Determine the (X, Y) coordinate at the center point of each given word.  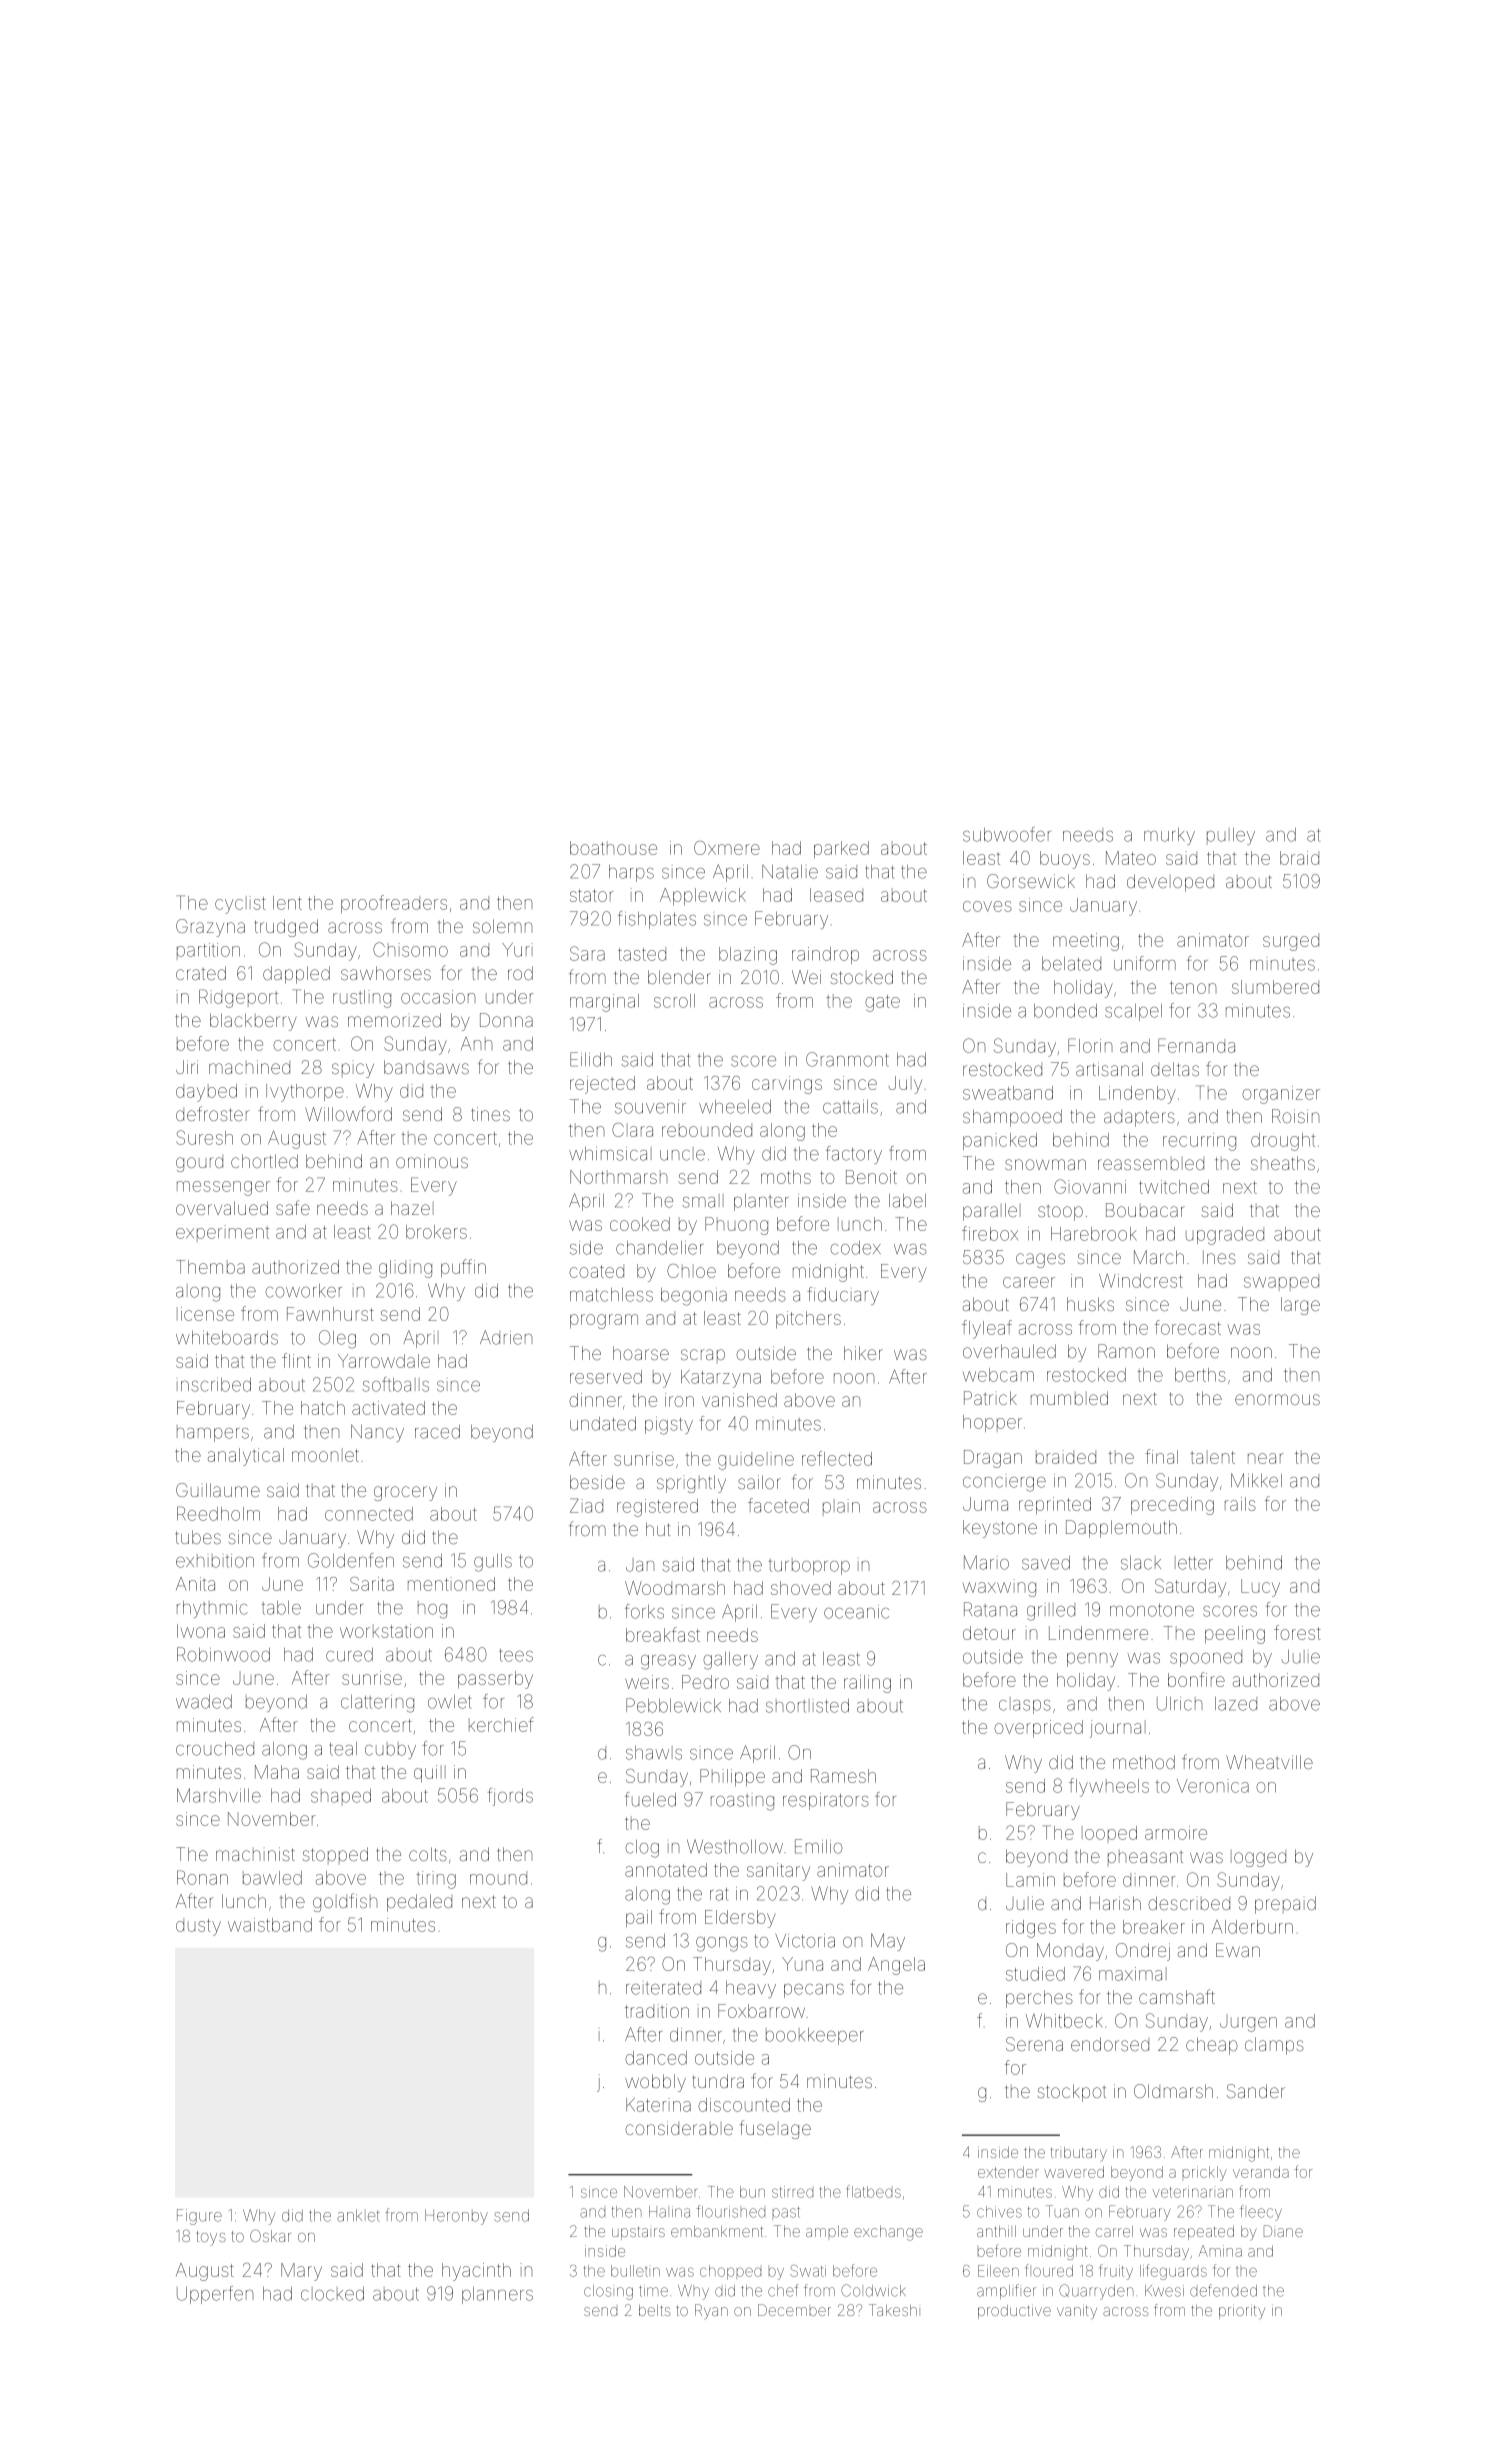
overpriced (1038, 1729)
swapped (1281, 1282)
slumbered (1275, 987)
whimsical (610, 1154)
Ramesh (843, 1776)
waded (204, 1702)
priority (1242, 2312)
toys (211, 2238)
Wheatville (1269, 1762)
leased (836, 895)
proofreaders (394, 904)
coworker (303, 1291)
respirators (826, 1801)
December (794, 2310)
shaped (341, 1797)
